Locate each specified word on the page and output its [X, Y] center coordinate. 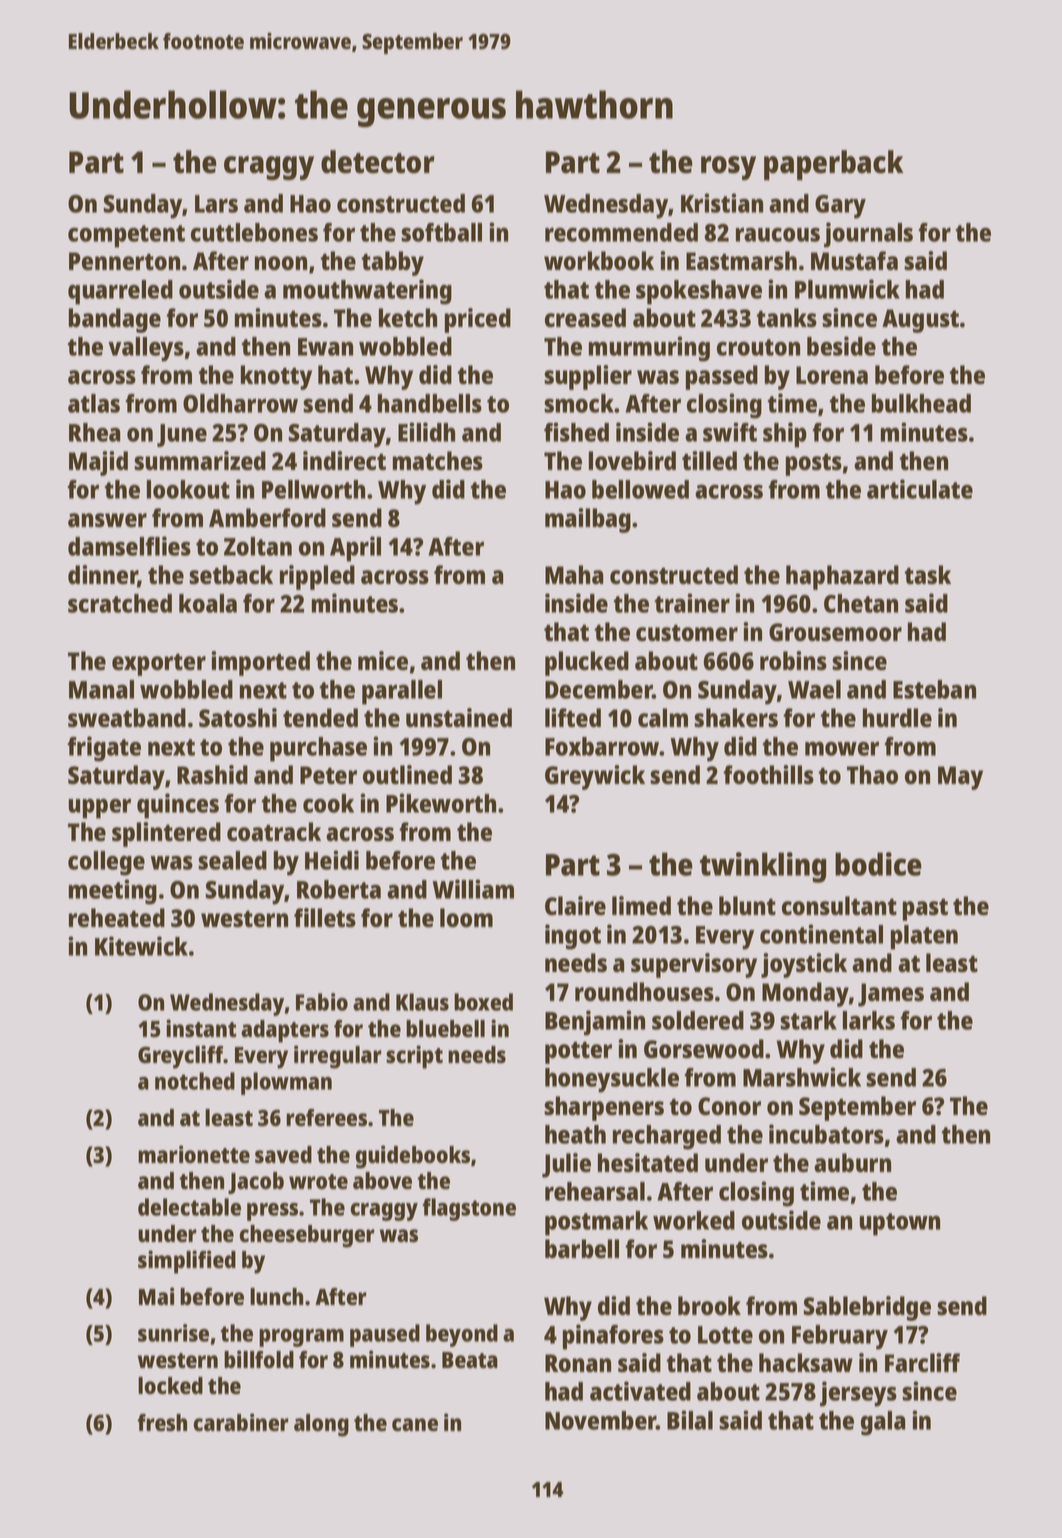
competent [126, 236]
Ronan [578, 1363]
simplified [187, 1262]
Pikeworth [441, 803]
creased [585, 318]
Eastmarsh [741, 261]
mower [842, 748]
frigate [104, 749]
